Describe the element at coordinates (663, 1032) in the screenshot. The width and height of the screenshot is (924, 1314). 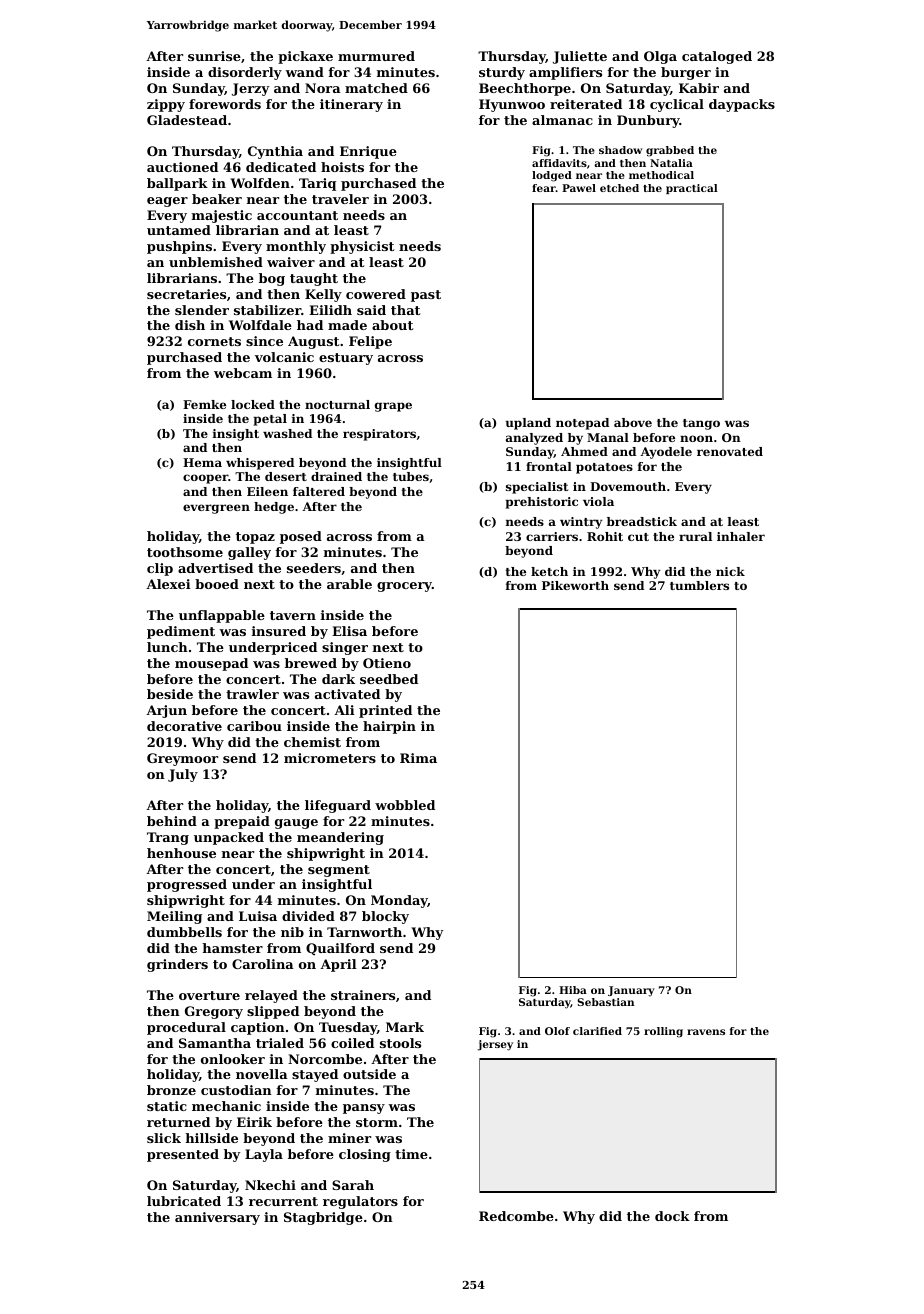
I see `rolling` at that location.
